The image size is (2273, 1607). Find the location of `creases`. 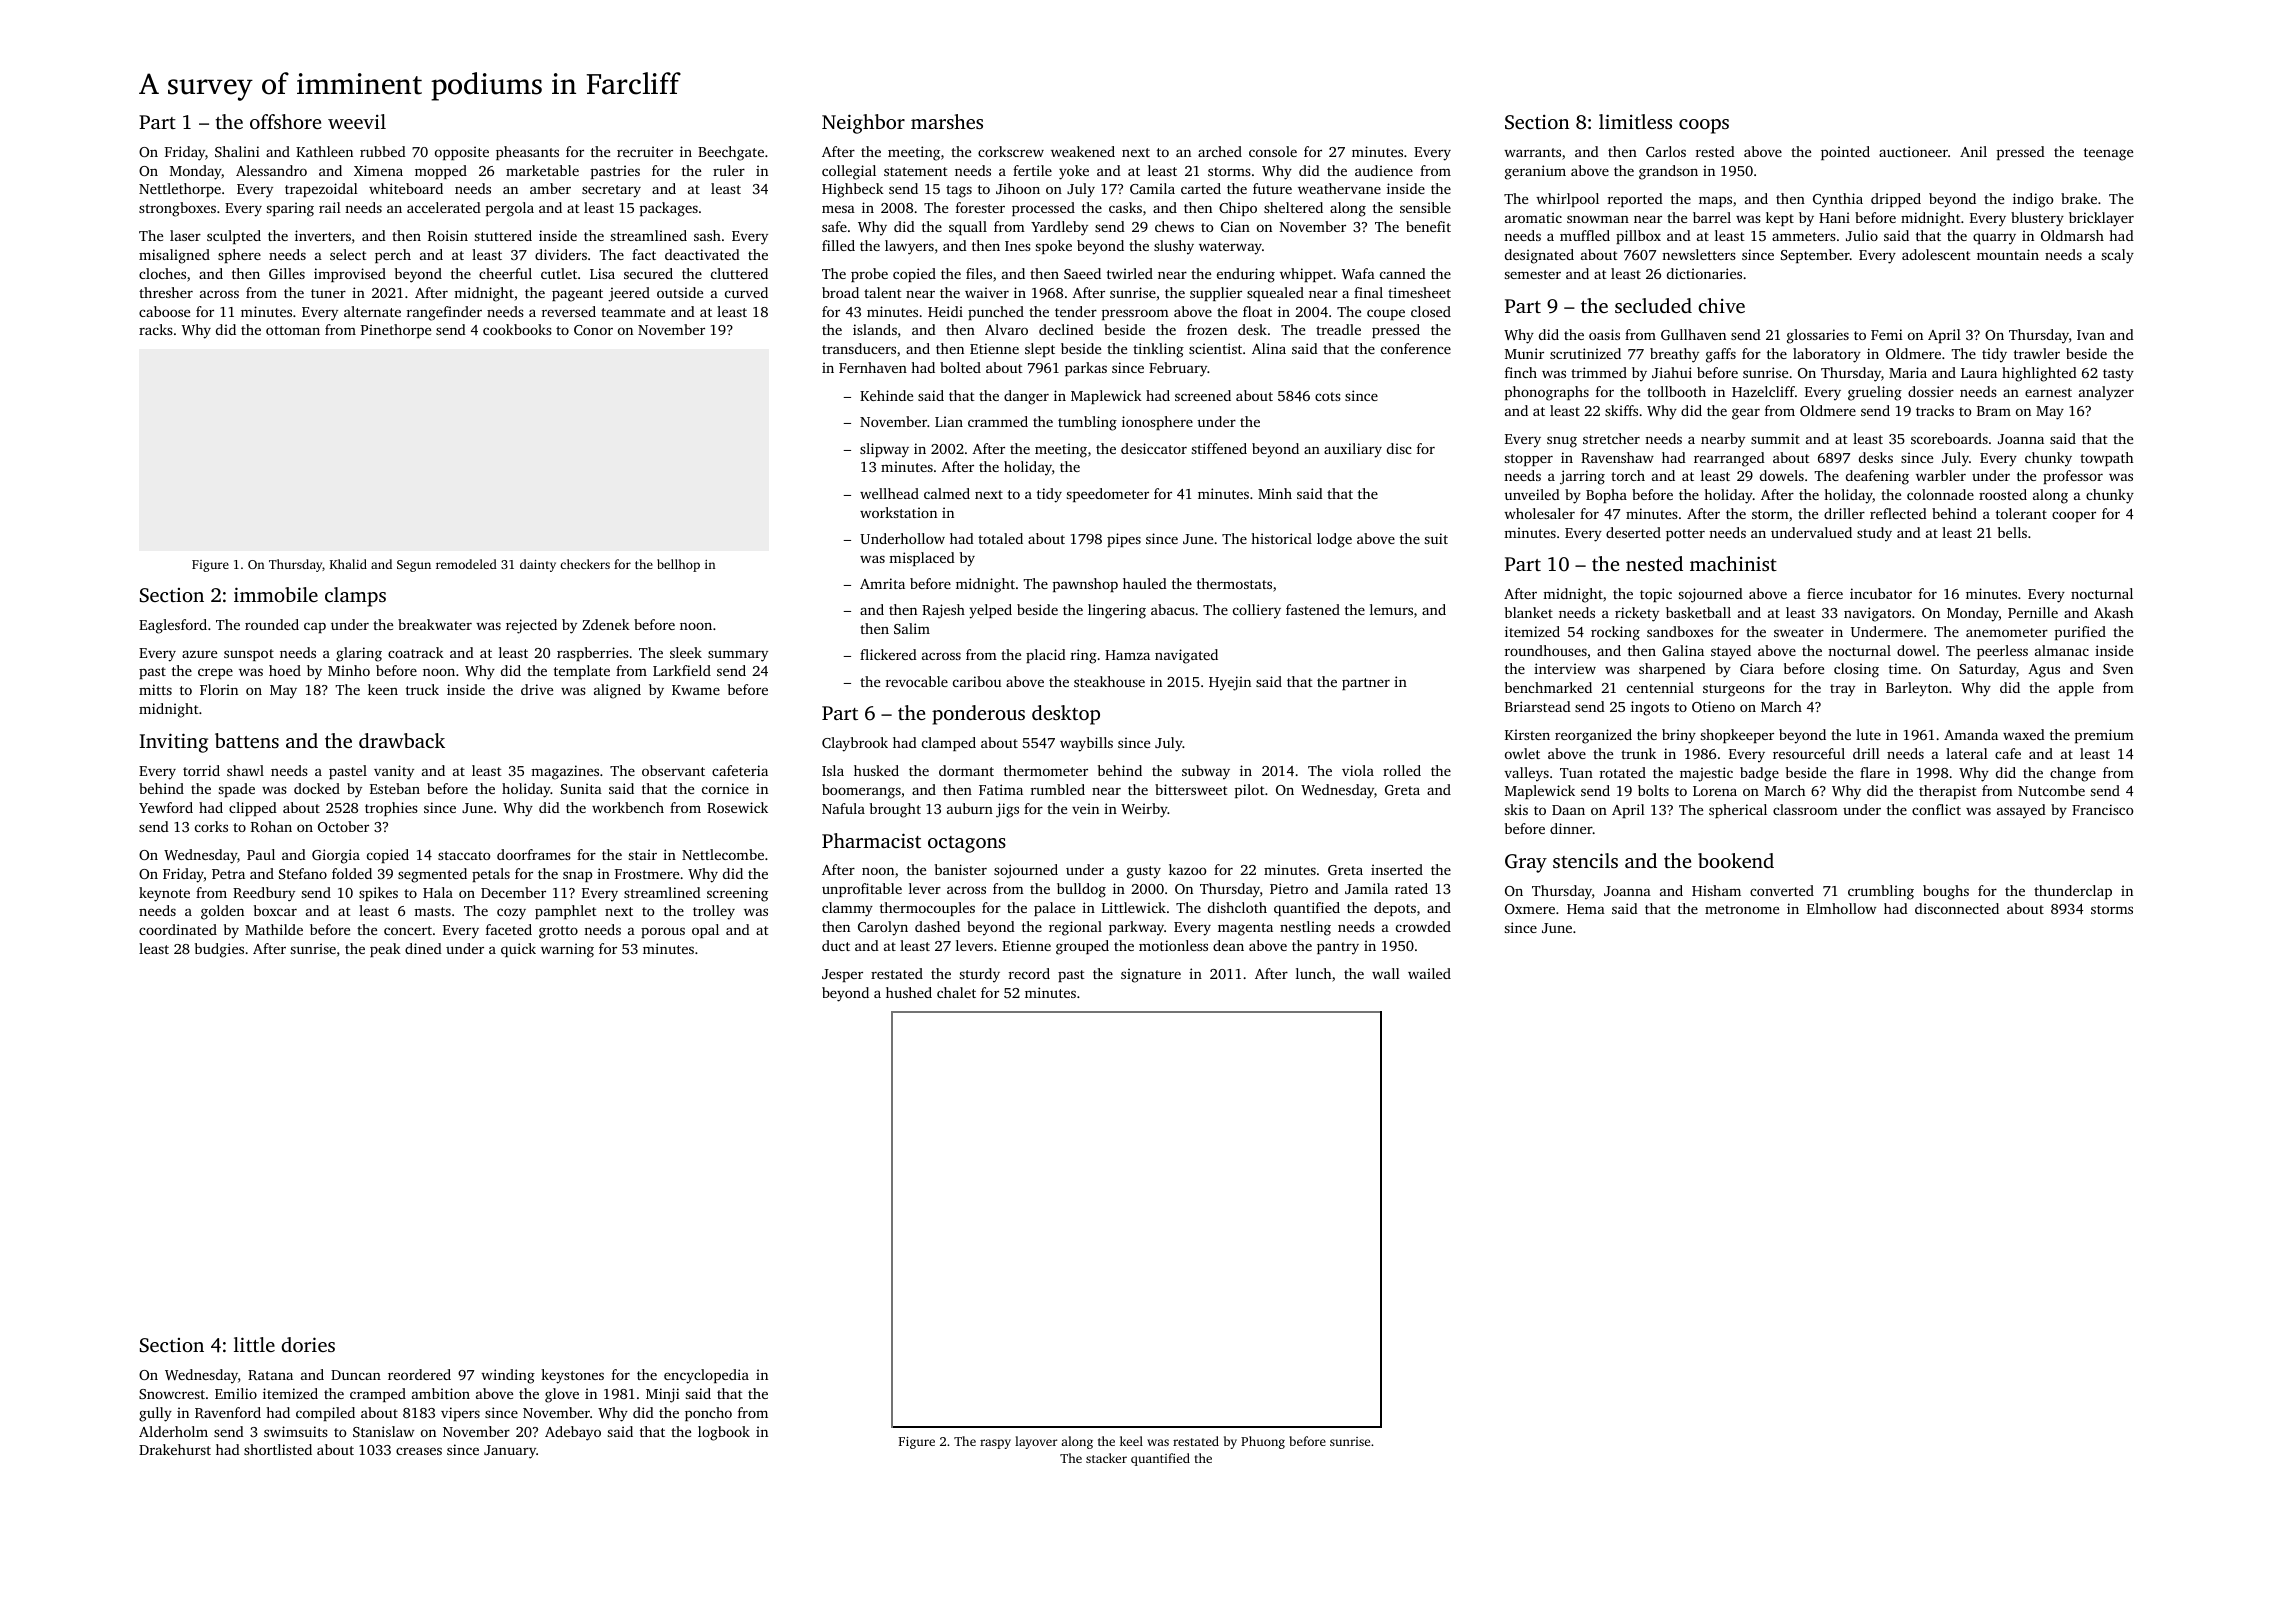

creases is located at coordinates (419, 1451).
